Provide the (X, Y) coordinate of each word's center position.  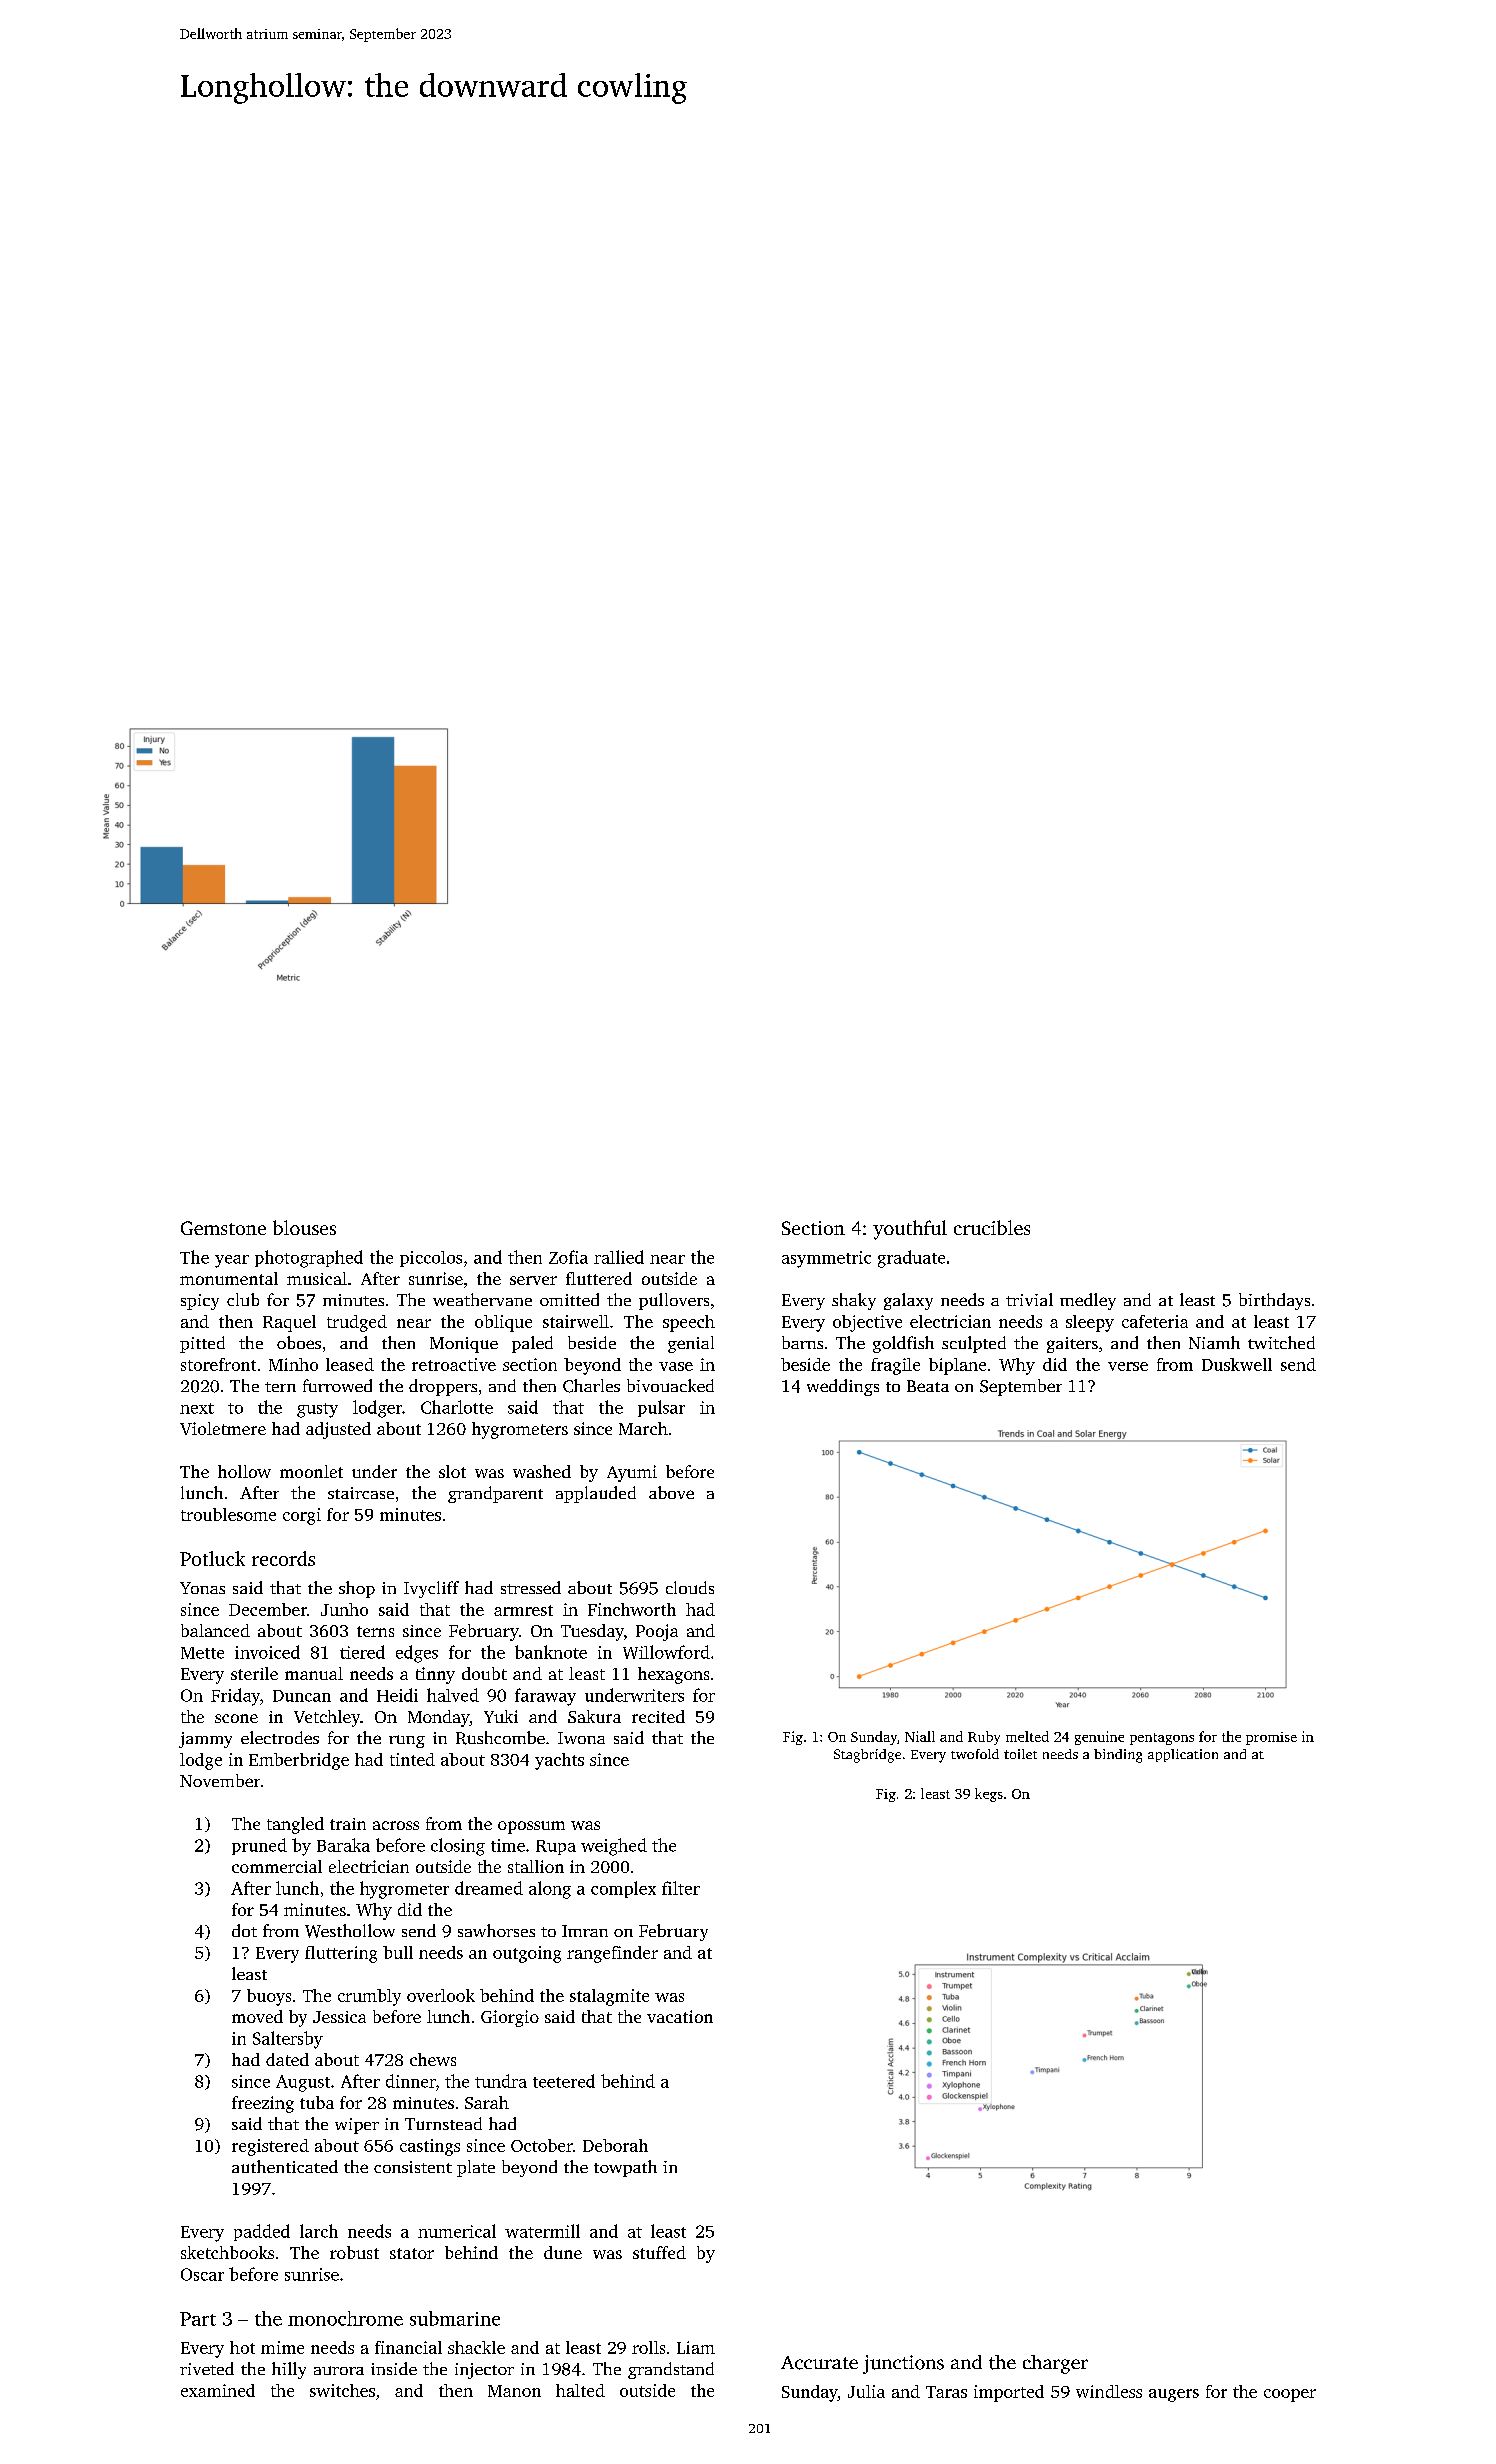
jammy (205, 1740)
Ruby (984, 1738)
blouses (304, 1227)
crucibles (992, 1227)
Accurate (819, 2363)
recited (658, 1716)
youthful (910, 1230)
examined (218, 2390)
